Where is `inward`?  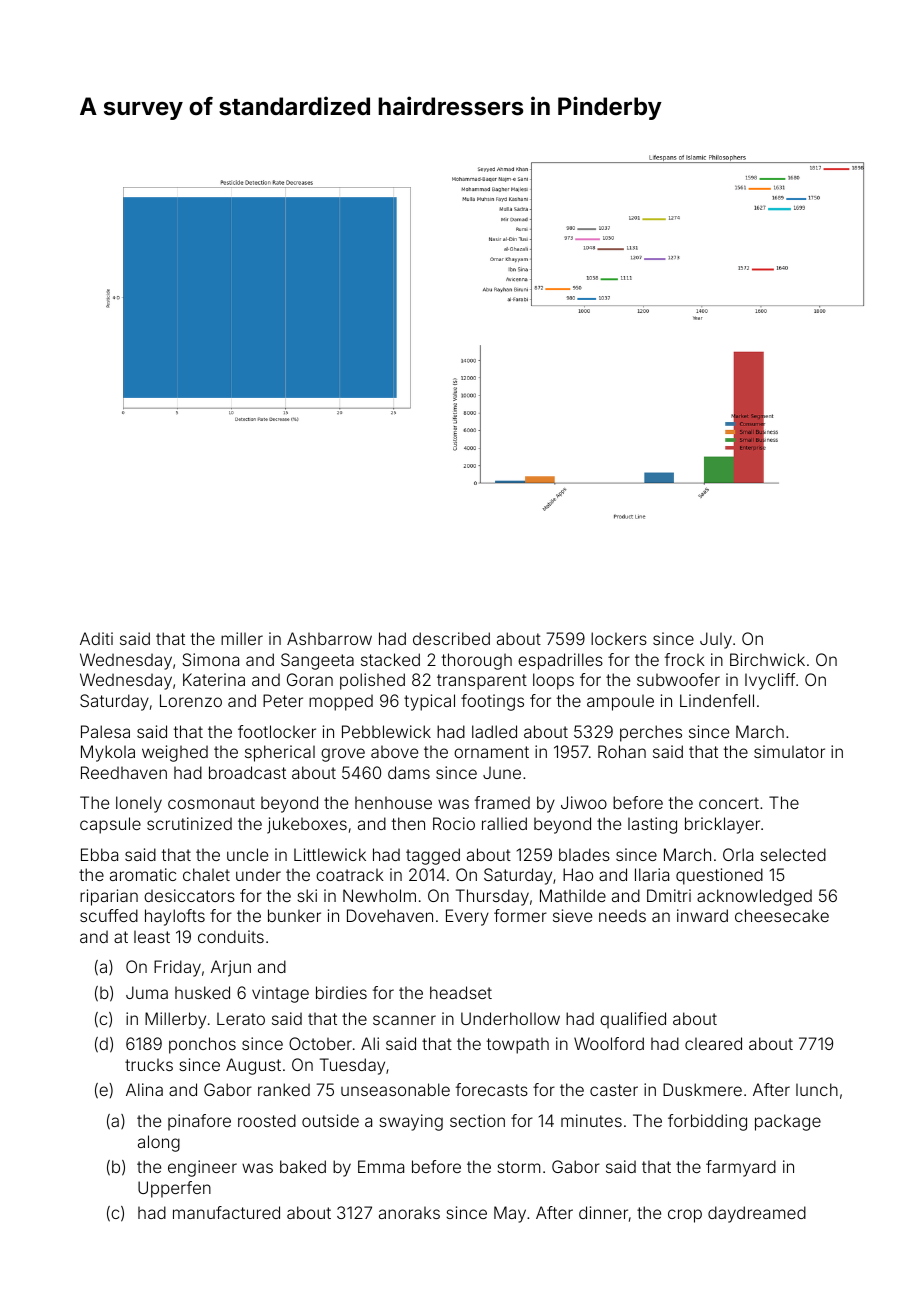 inward is located at coordinates (702, 915).
